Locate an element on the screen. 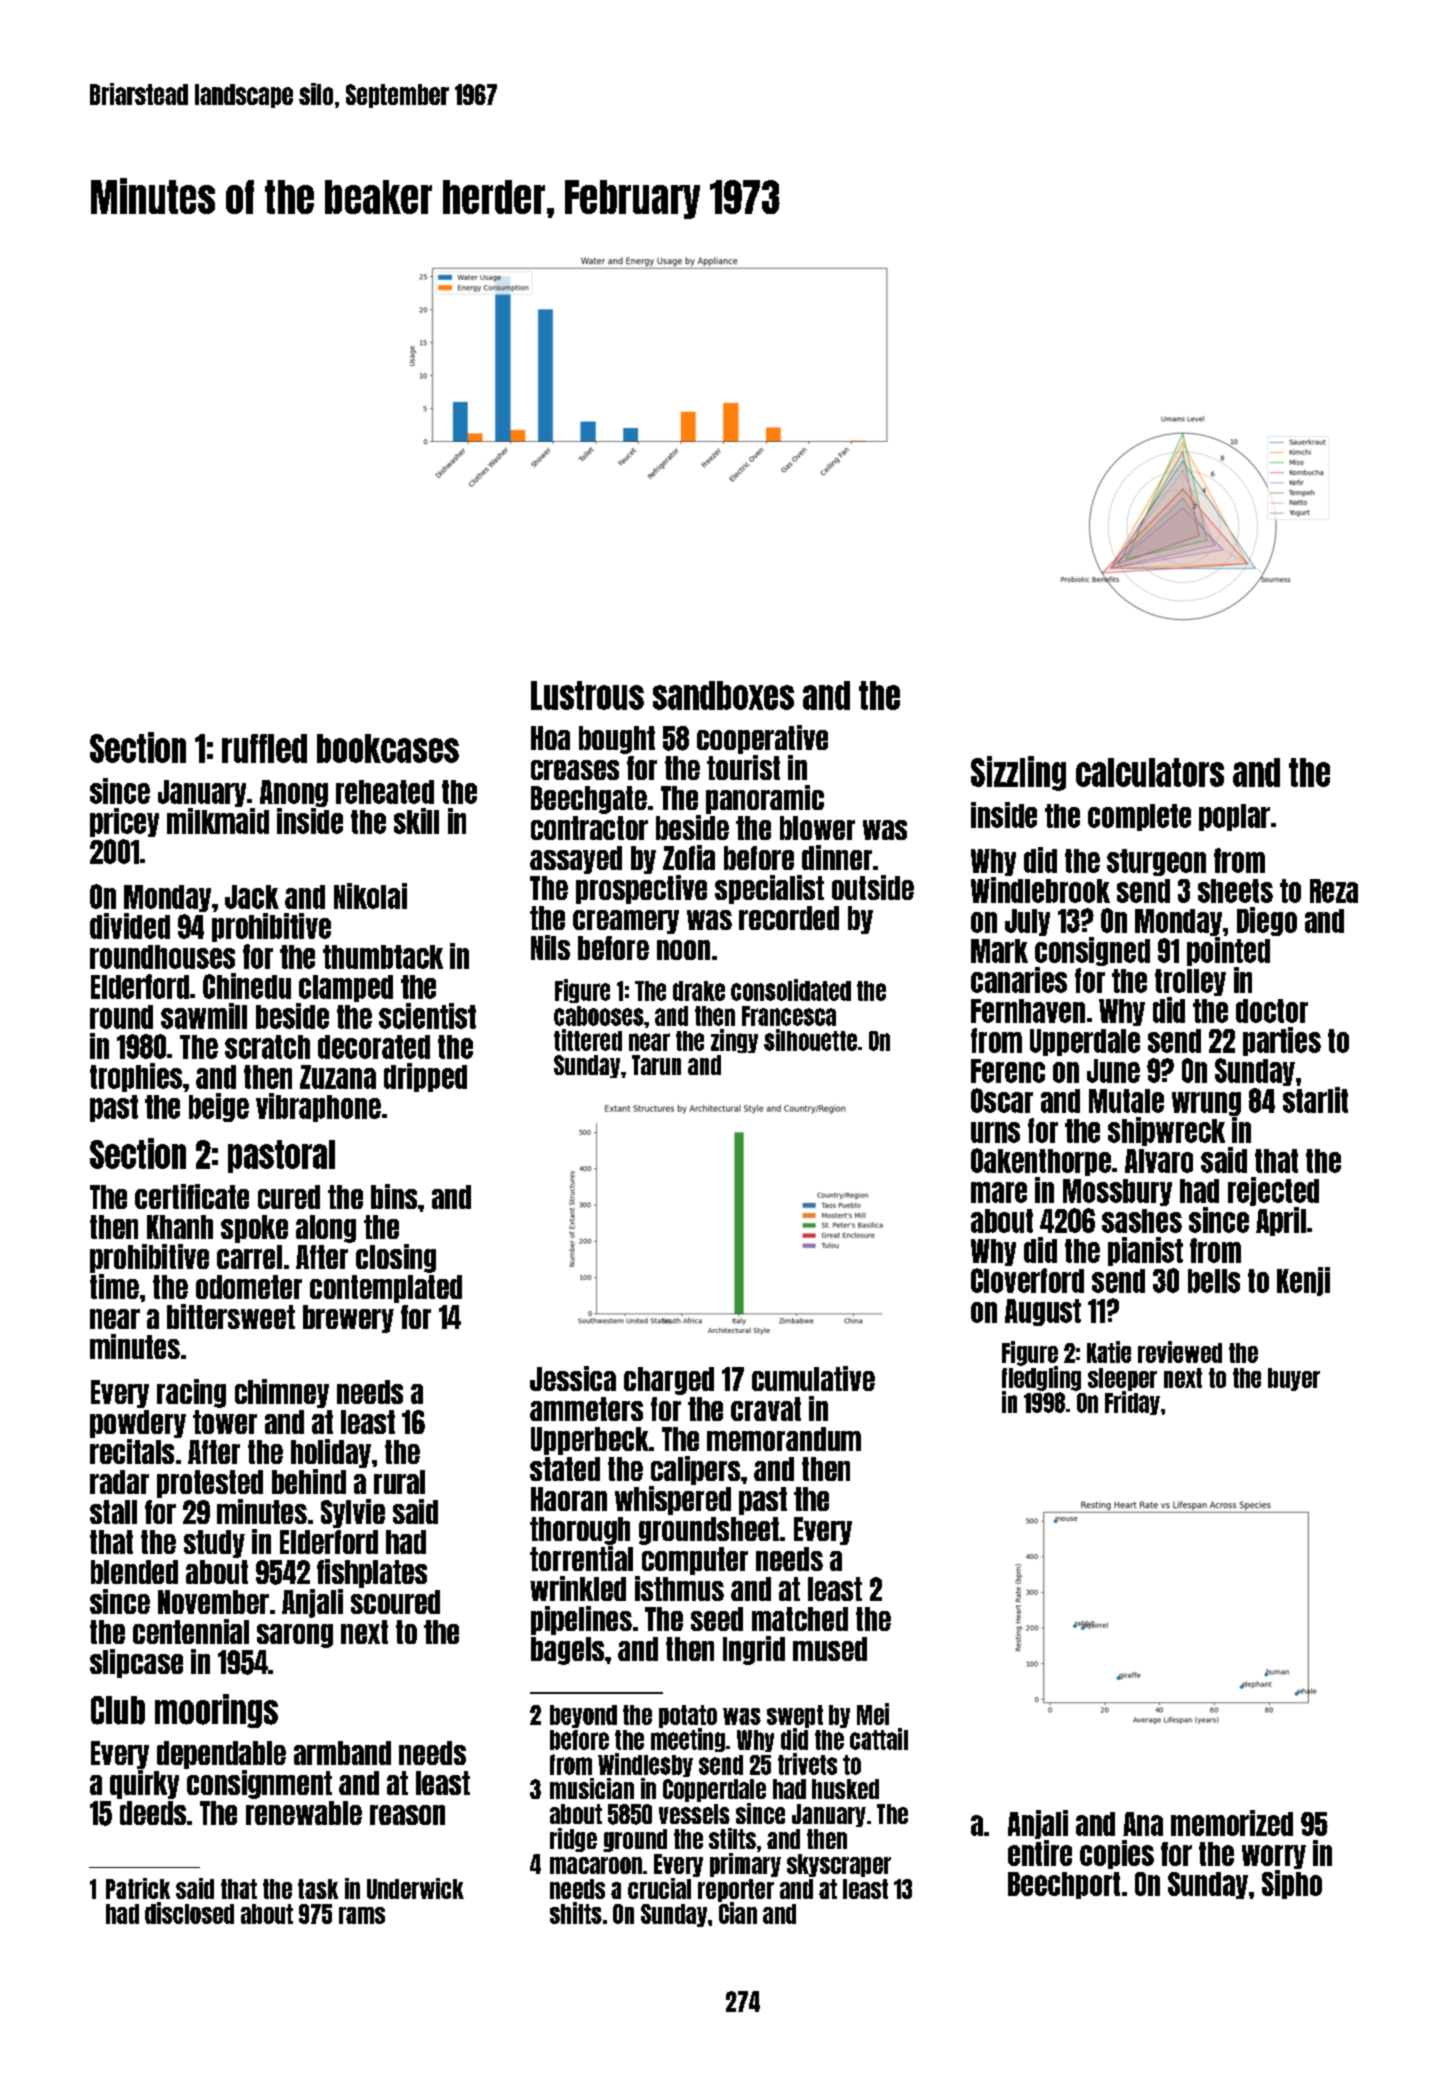 The image size is (1450, 2100). entire is located at coordinates (1040, 1853).
